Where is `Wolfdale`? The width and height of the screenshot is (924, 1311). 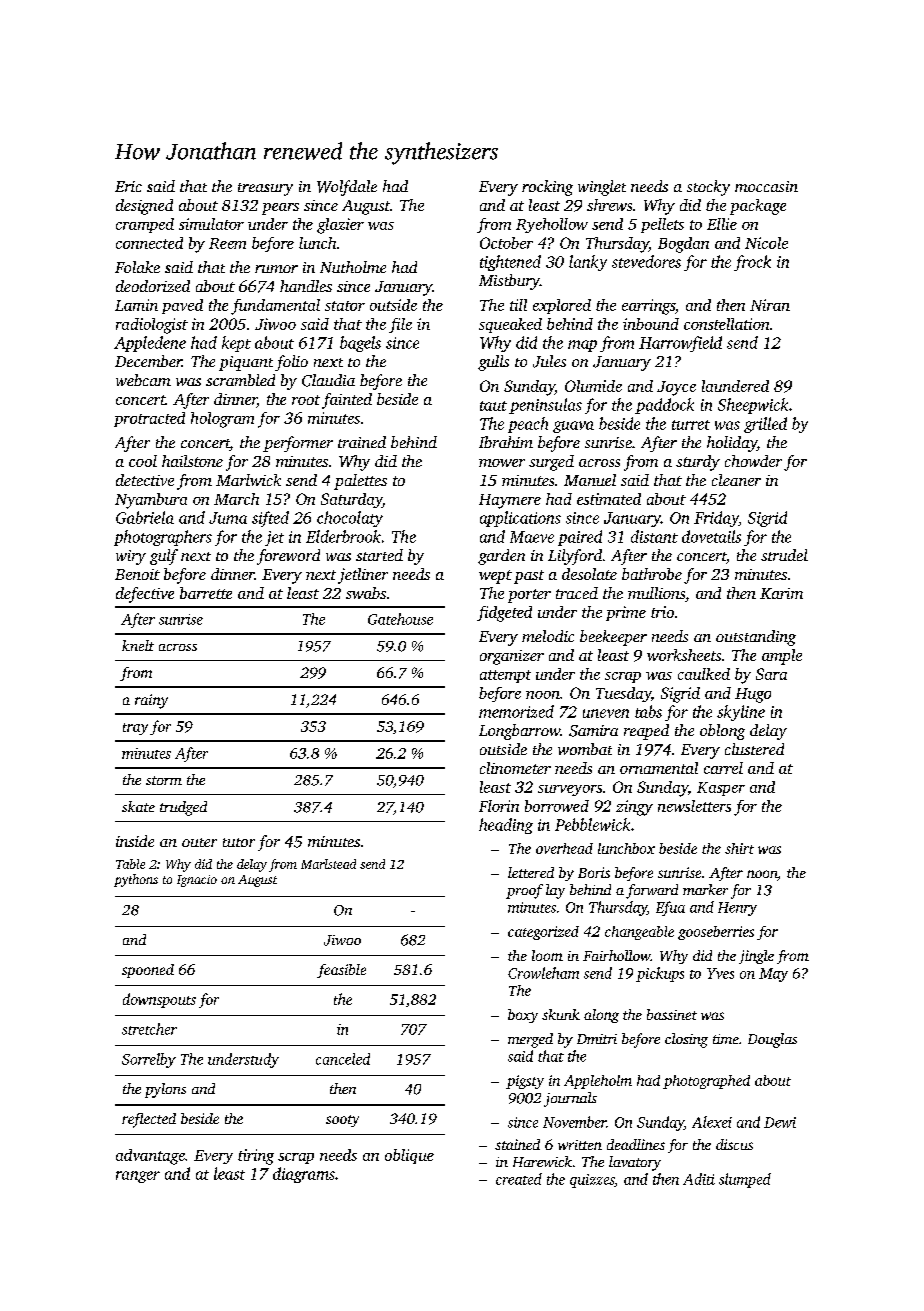
Wolfdale is located at coordinates (347, 188).
